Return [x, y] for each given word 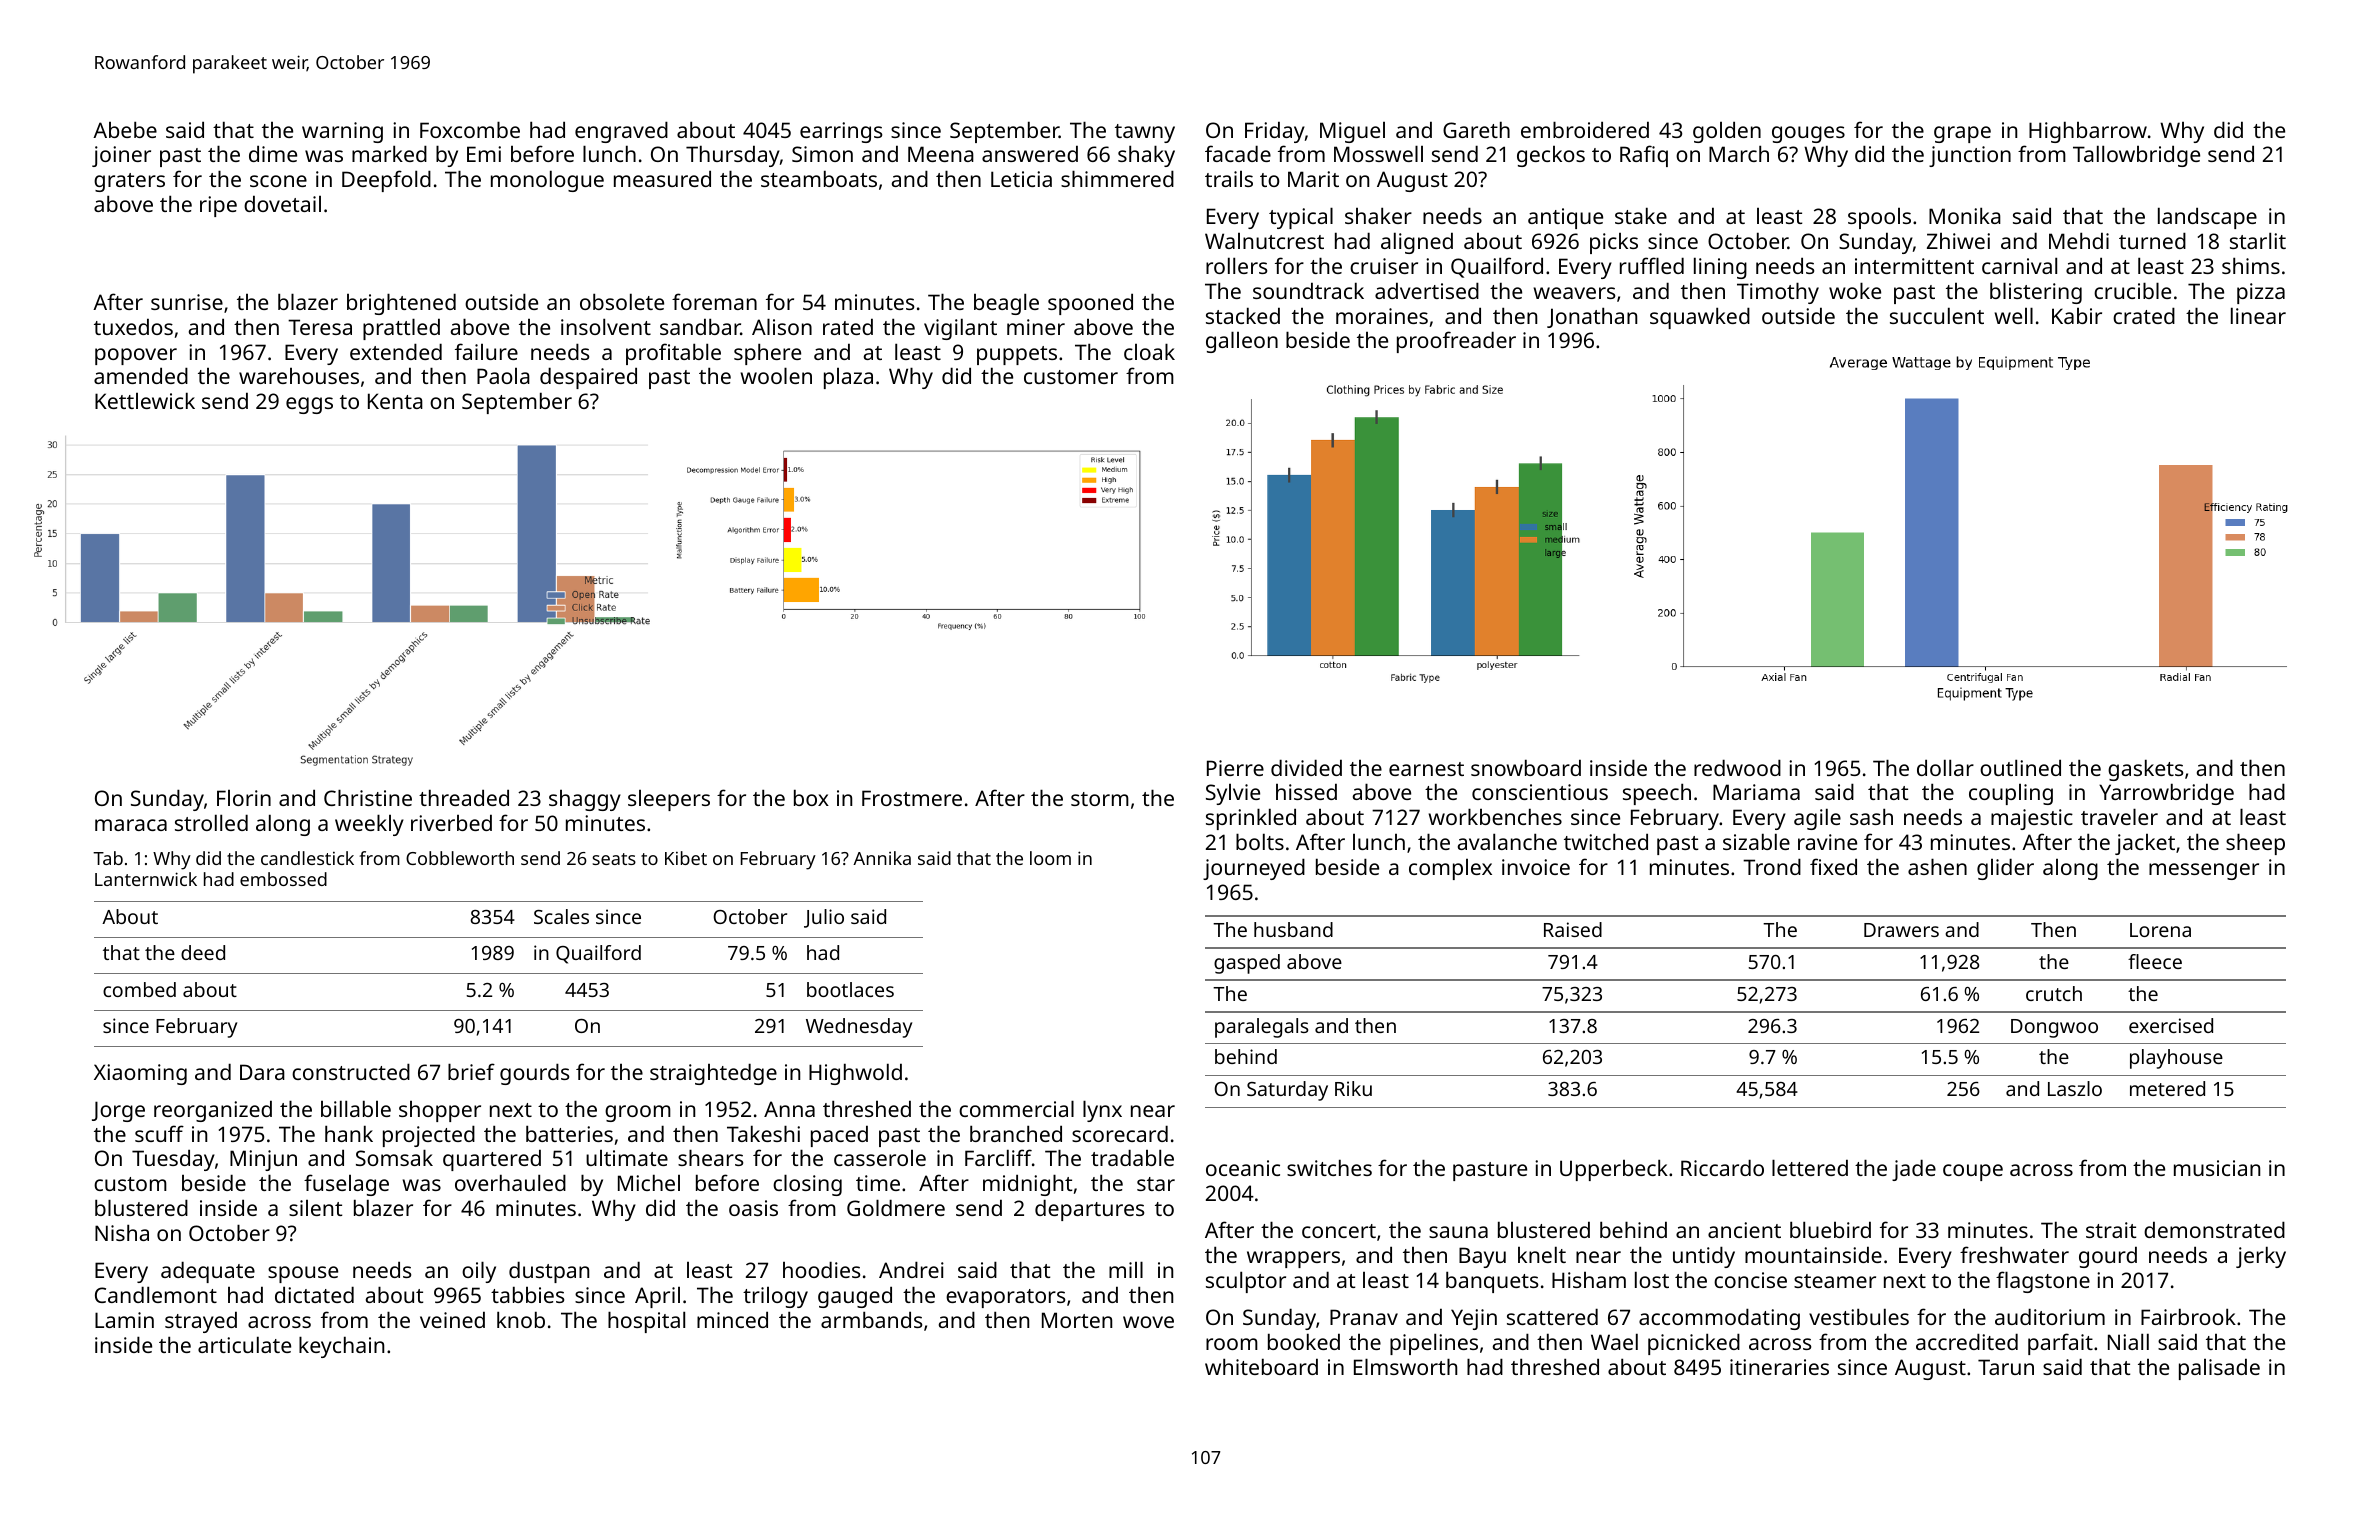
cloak [1149, 351]
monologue [547, 181]
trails [1229, 179]
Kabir [2077, 316]
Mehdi [2079, 240]
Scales [561, 916]
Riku [1353, 1088]
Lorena [2160, 930]
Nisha [122, 1232]
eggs [309, 405]
